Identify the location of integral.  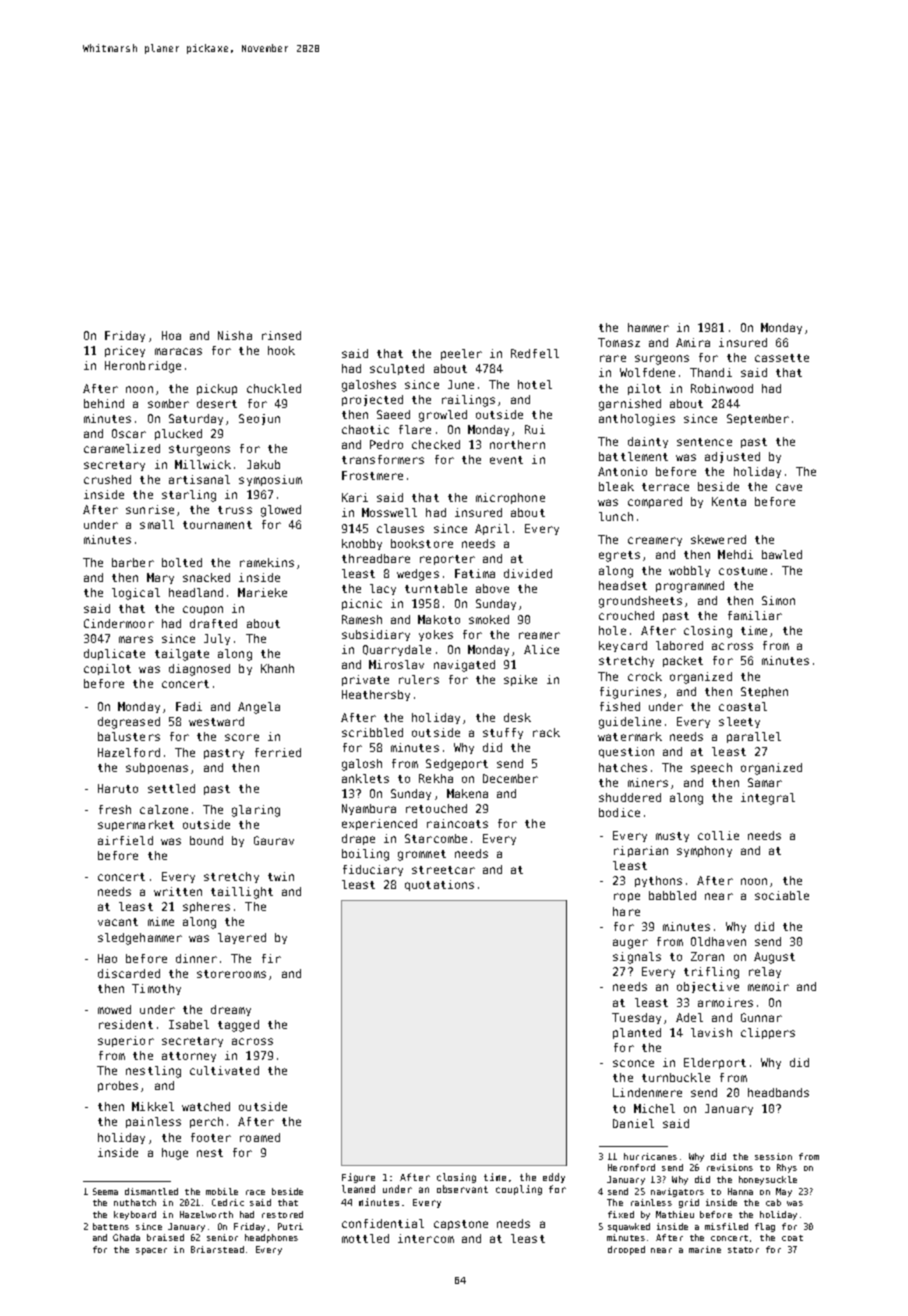
(768, 799).
